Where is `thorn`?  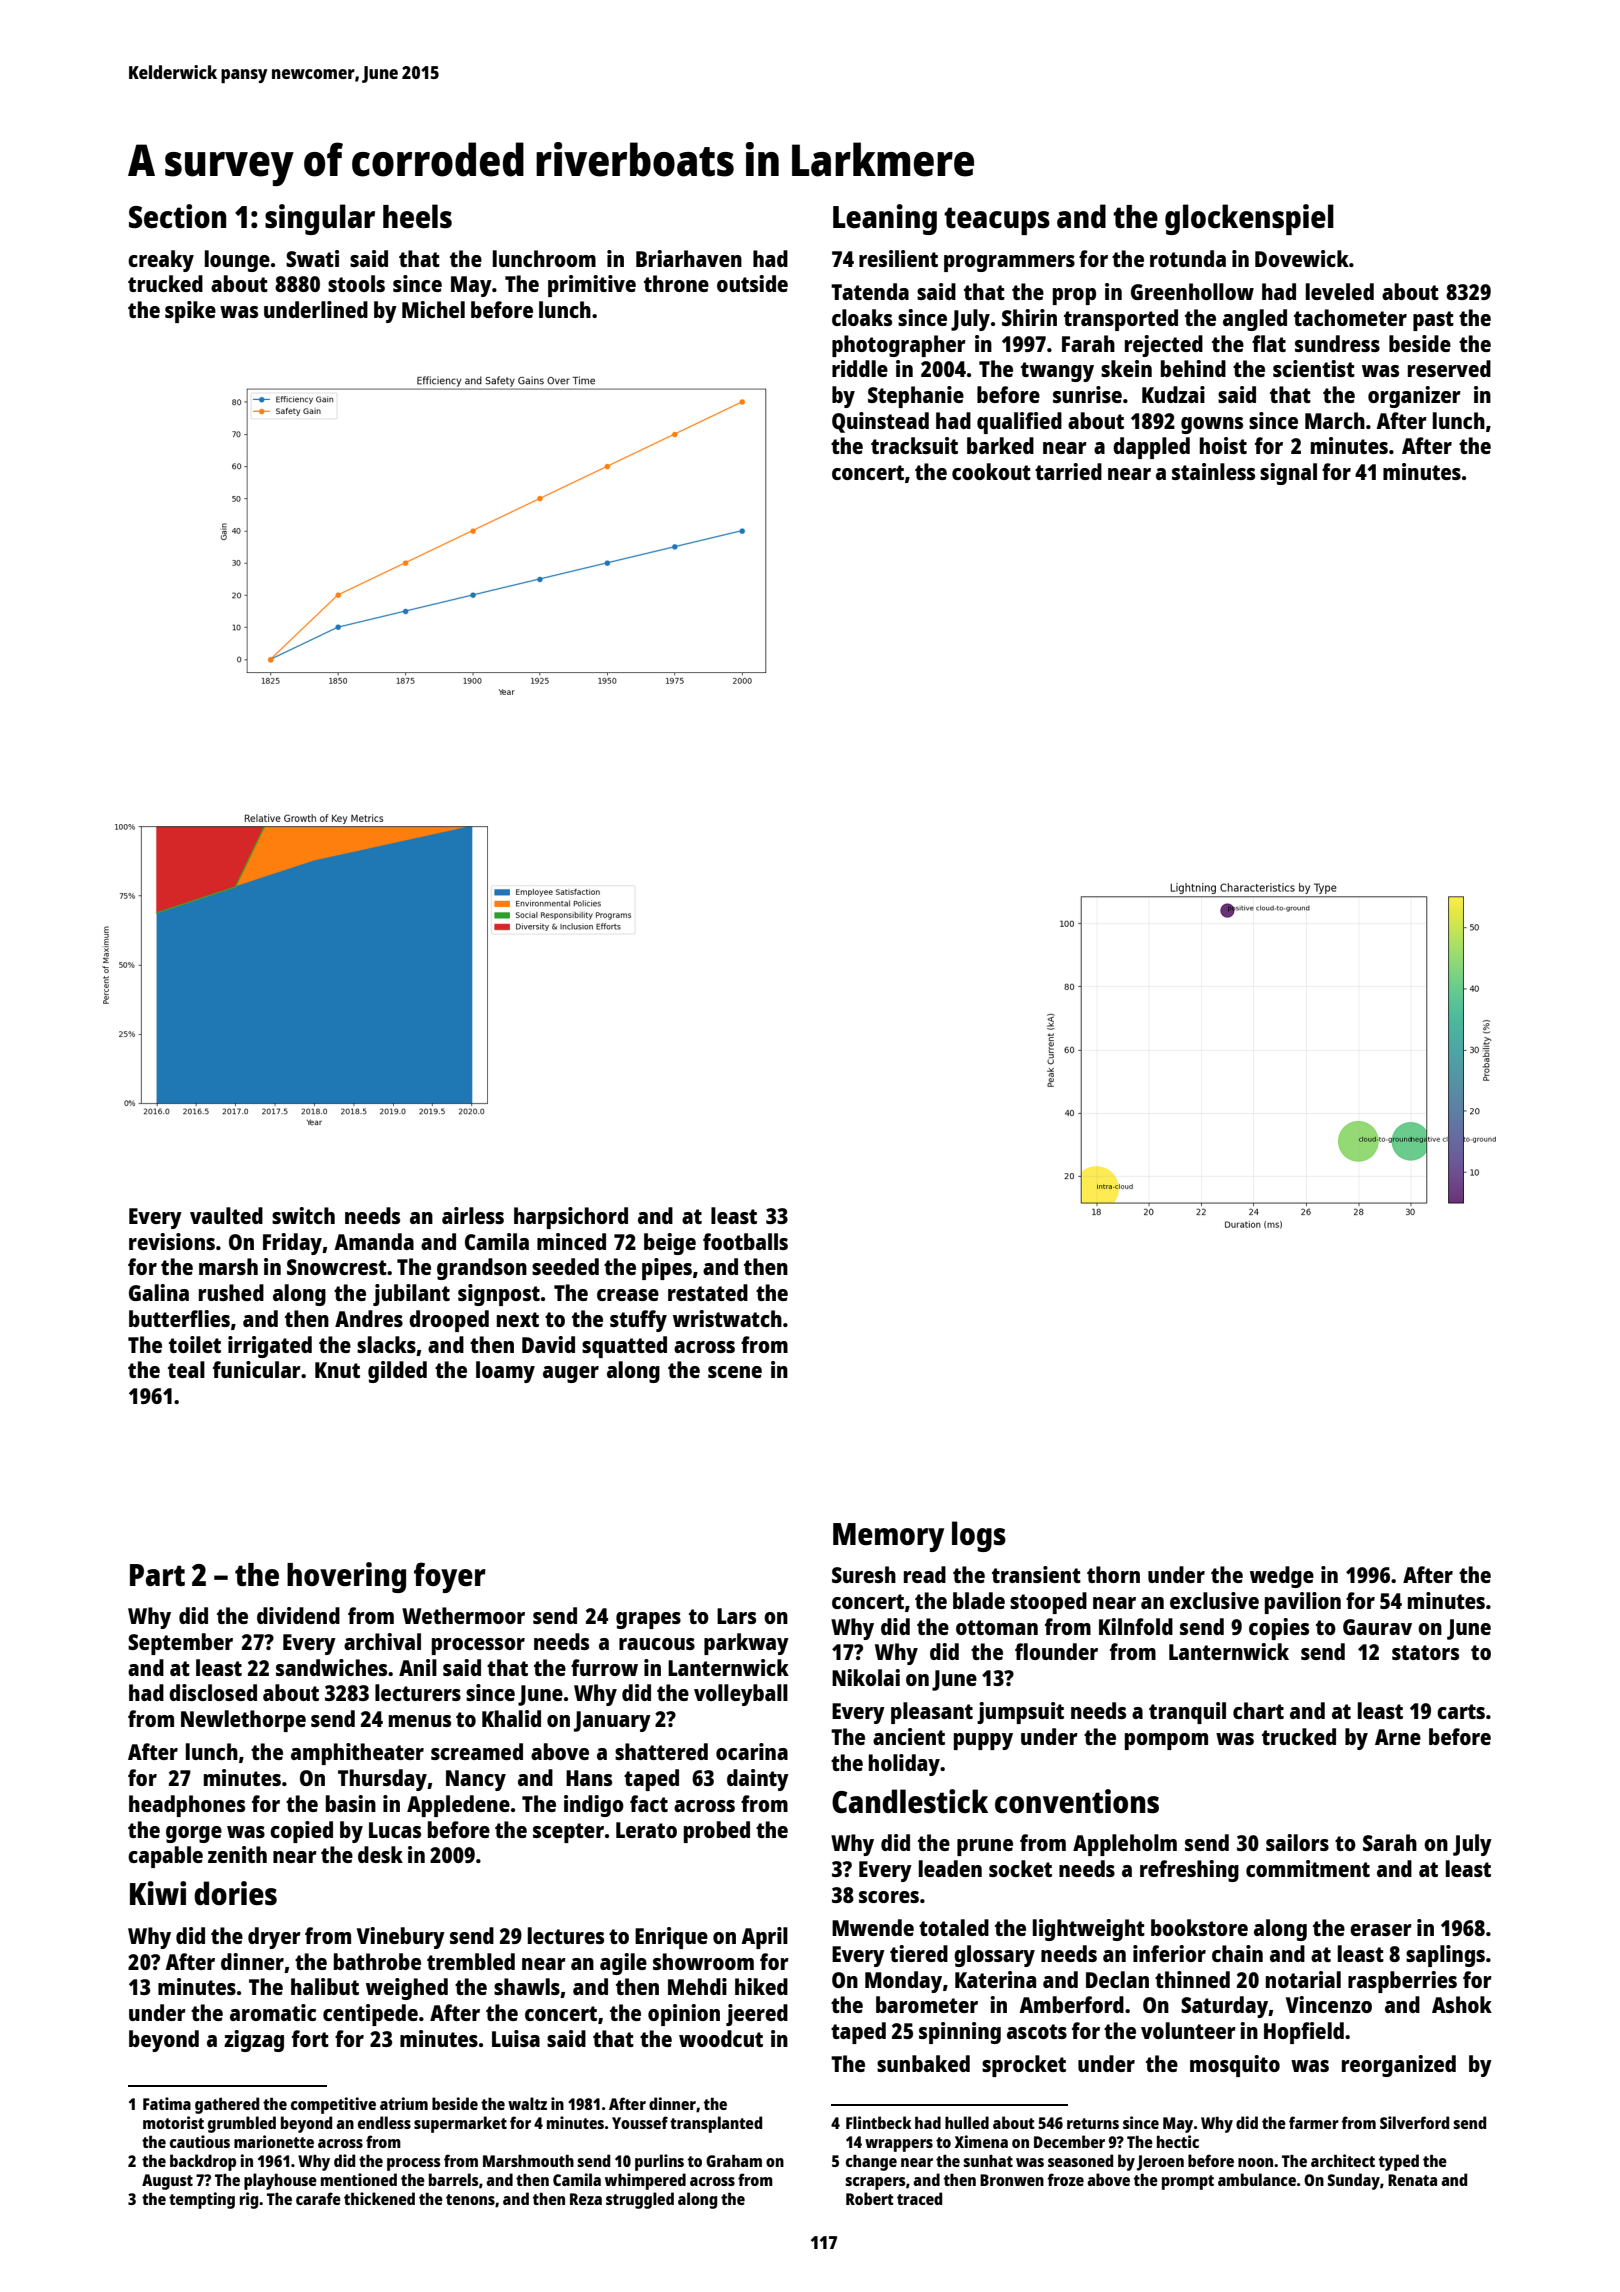
thorn is located at coordinates (1113, 1574).
